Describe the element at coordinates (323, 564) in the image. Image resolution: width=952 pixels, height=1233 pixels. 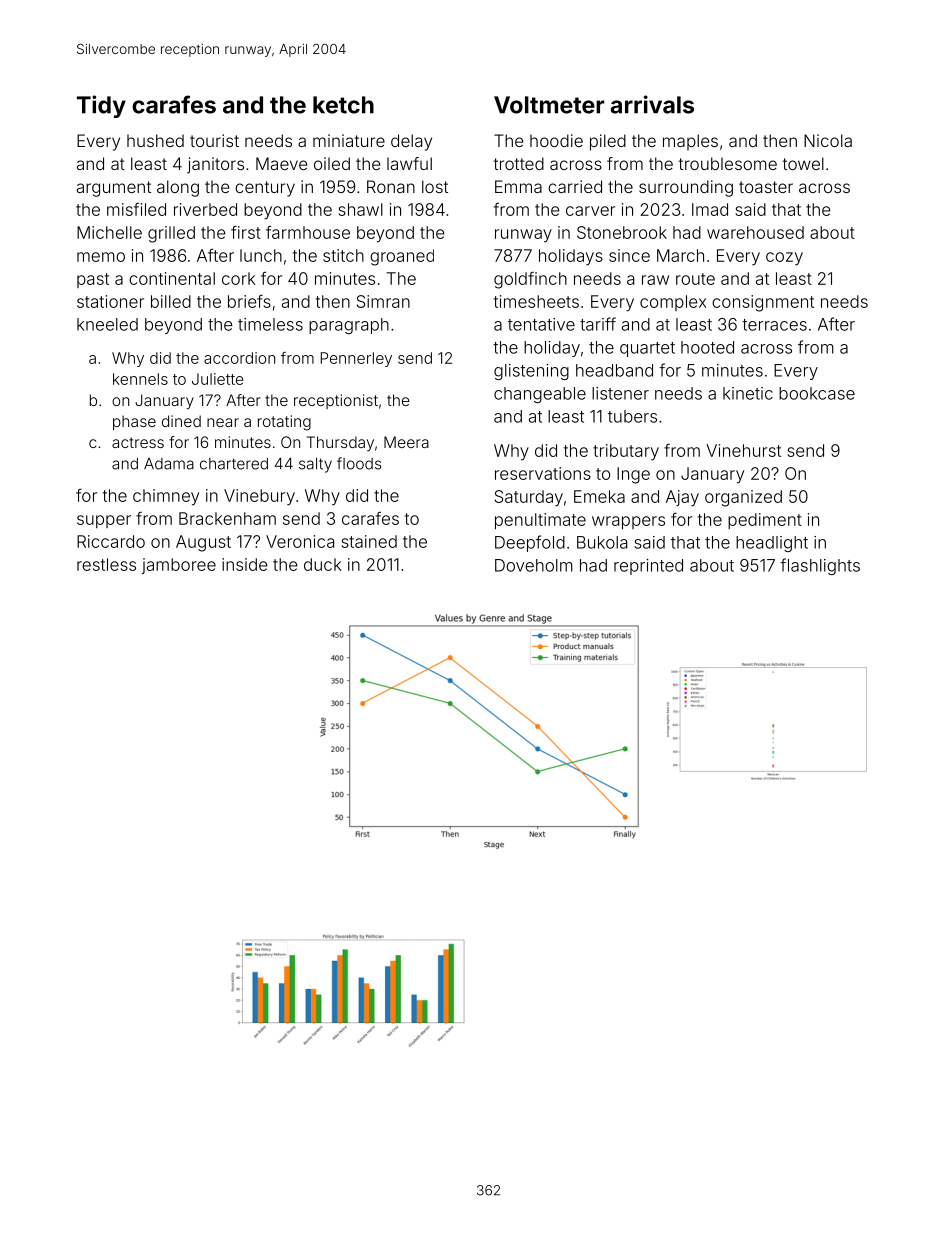
I see `duck` at that location.
